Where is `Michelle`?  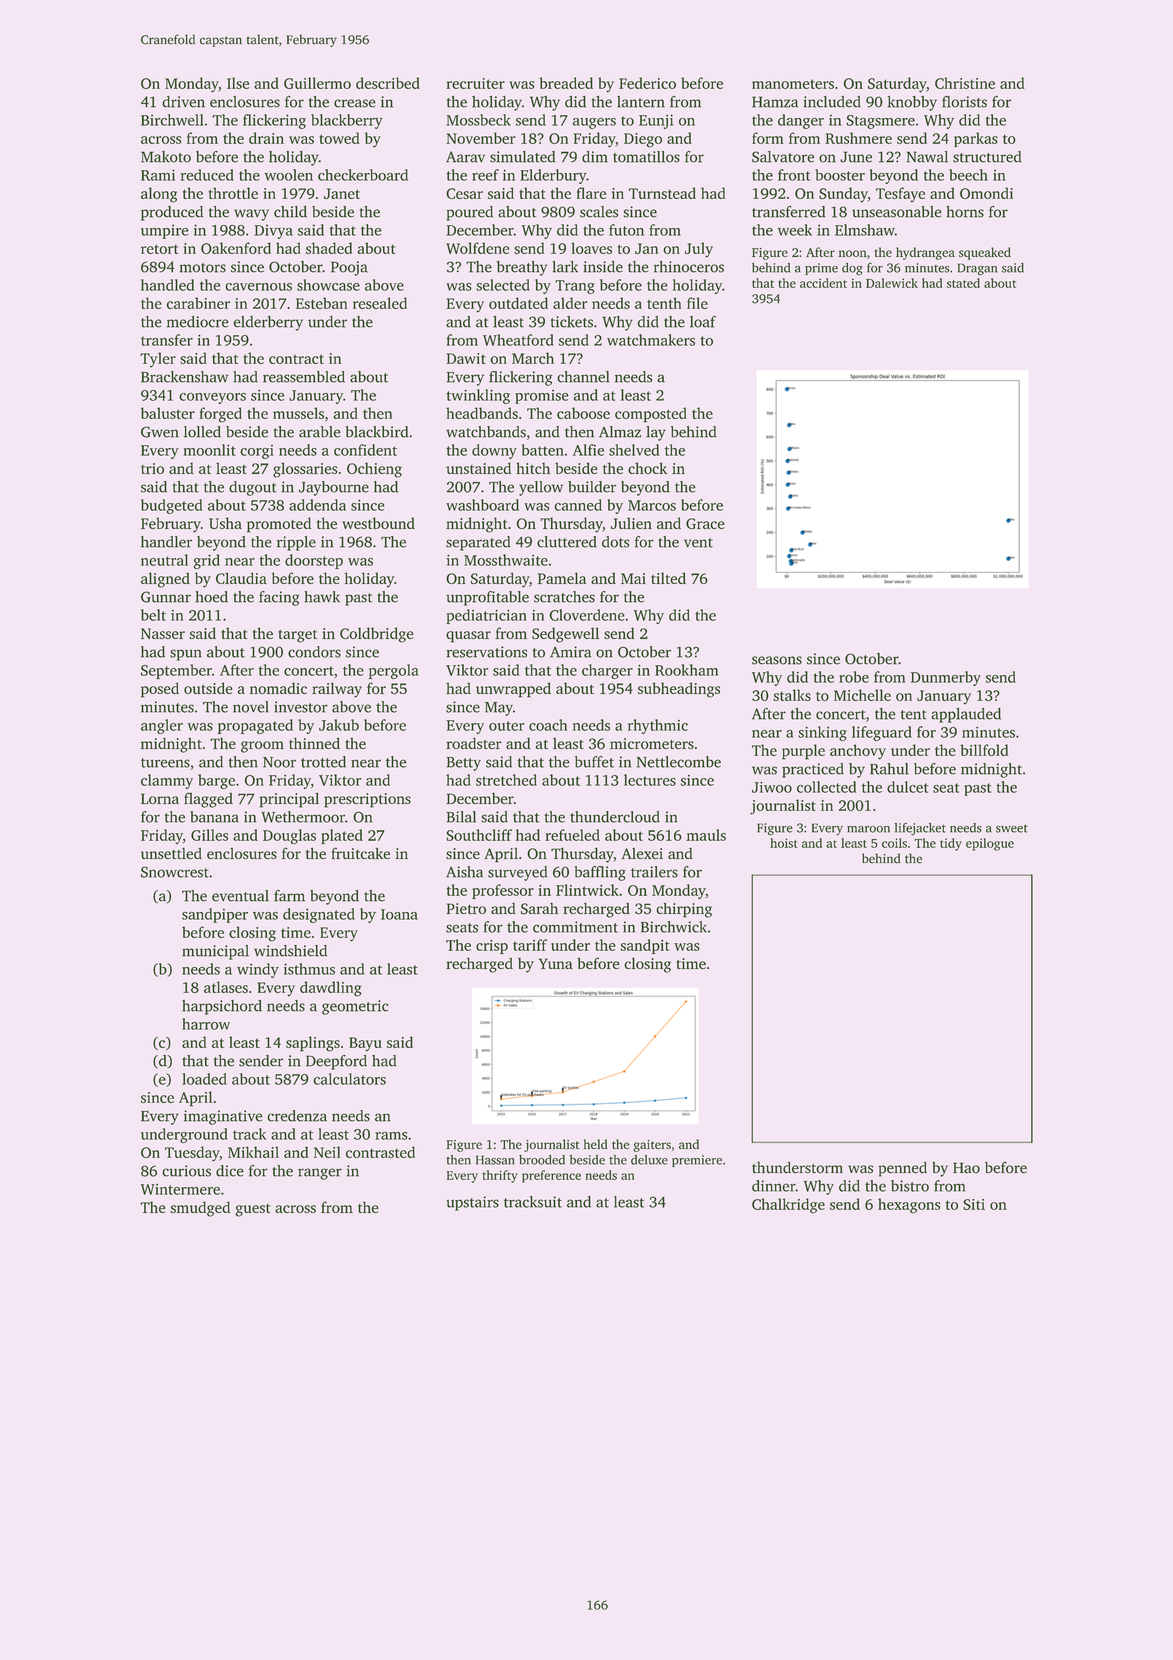 Michelle is located at coordinates (862, 695).
